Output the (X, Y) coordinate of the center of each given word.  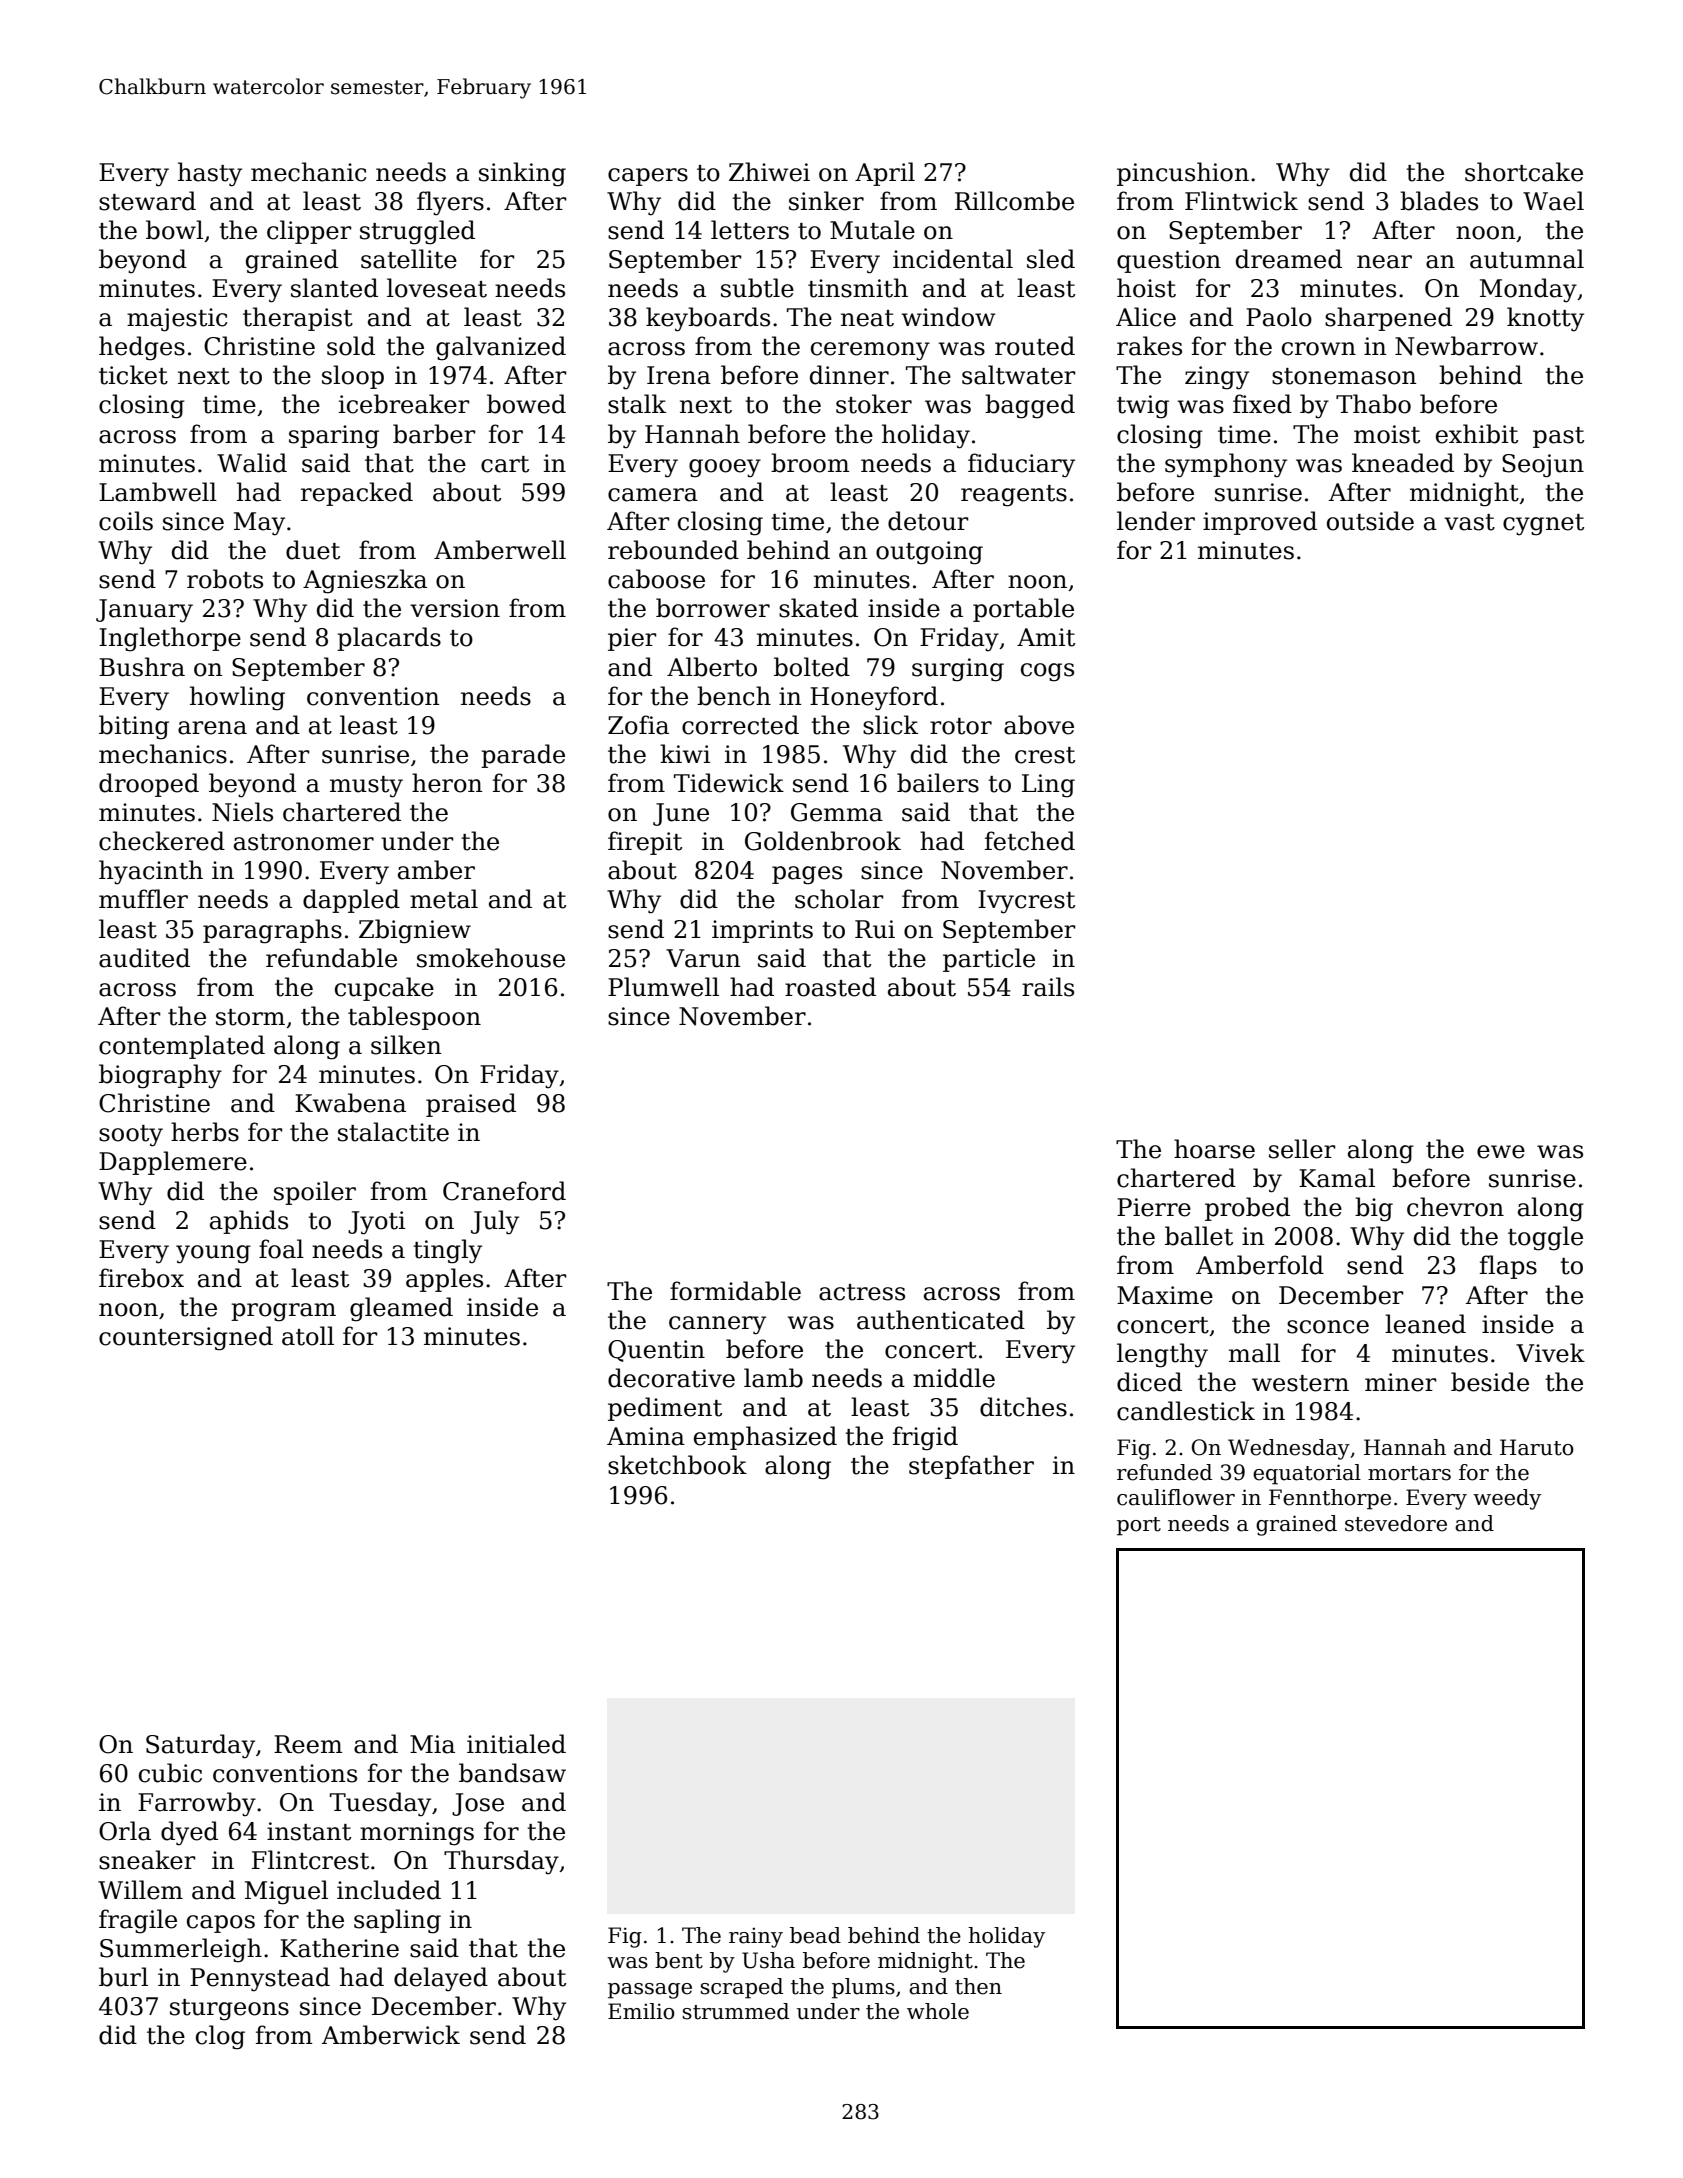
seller (1302, 1149)
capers (648, 177)
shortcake (1524, 172)
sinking (522, 174)
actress (862, 1292)
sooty (131, 1136)
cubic (170, 1773)
